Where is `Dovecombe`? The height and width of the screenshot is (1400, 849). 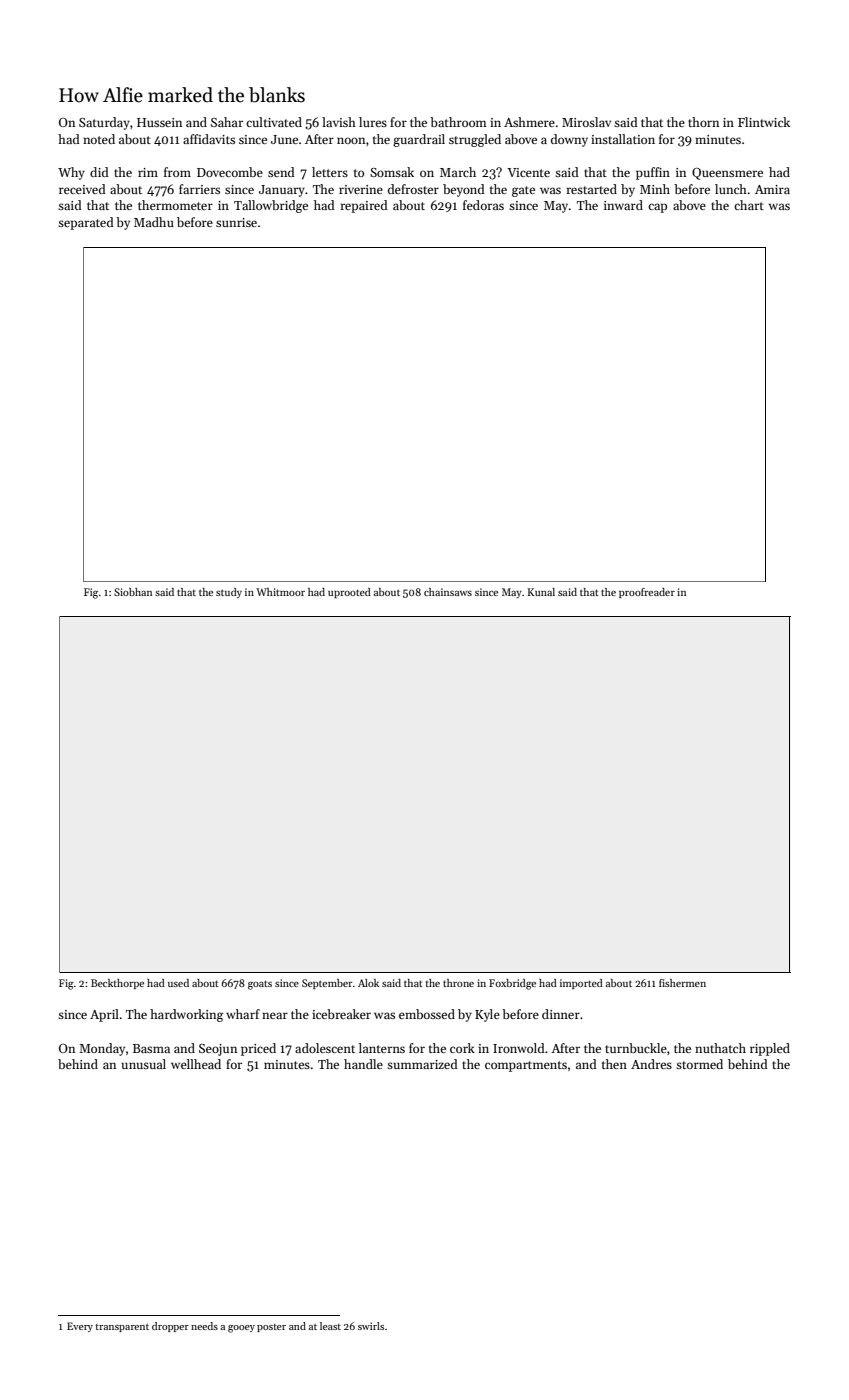
Dovecombe is located at coordinates (230, 172).
